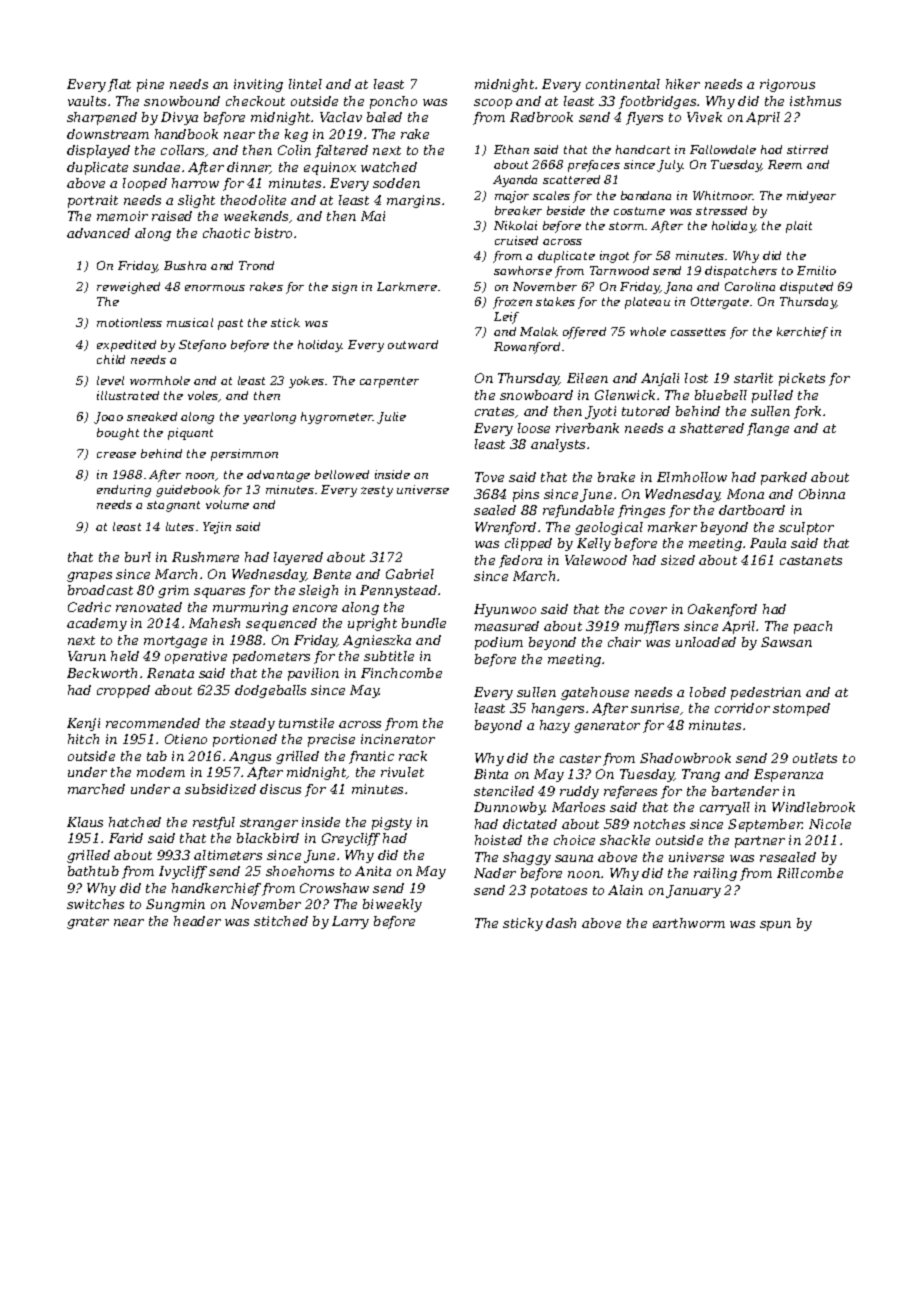 This page has height=1308, width=924. What do you see at coordinates (334, 888) in the page?
I see `Crowshaw` at bounding box center [334, 888].
